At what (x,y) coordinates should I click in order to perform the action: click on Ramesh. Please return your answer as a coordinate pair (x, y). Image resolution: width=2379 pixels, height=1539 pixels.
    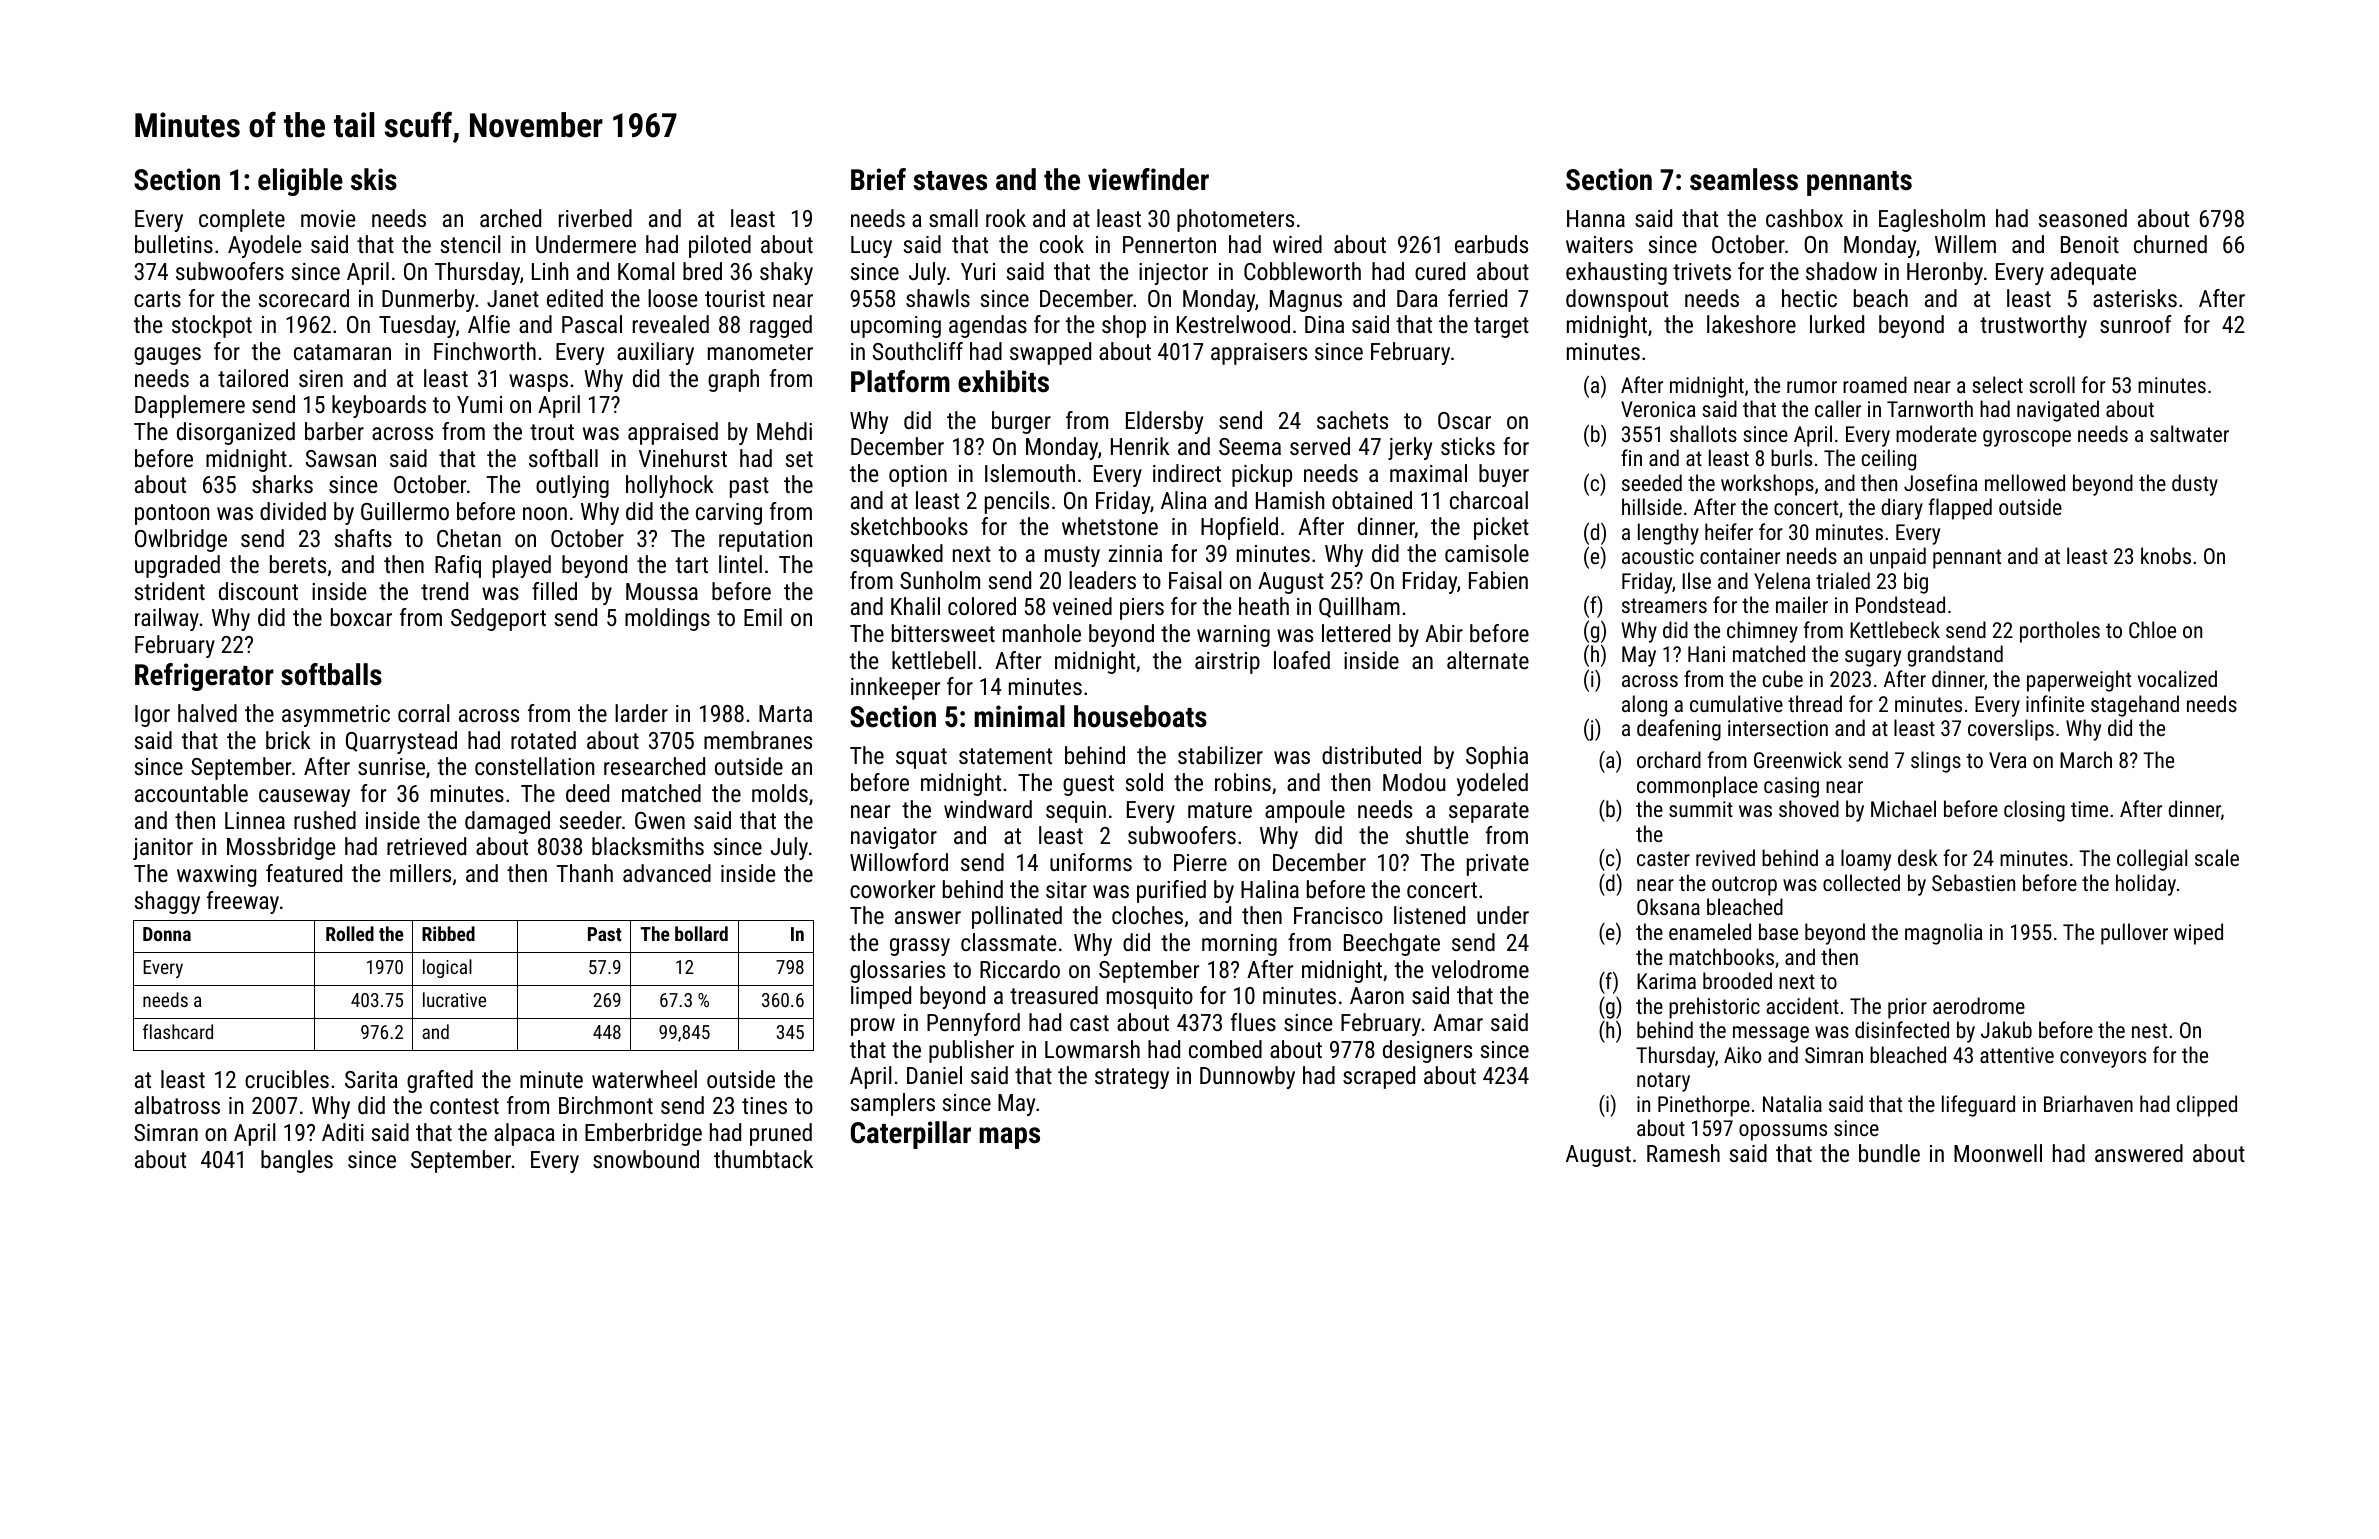
    Looking at the image, I should click on (1683, 1153).
